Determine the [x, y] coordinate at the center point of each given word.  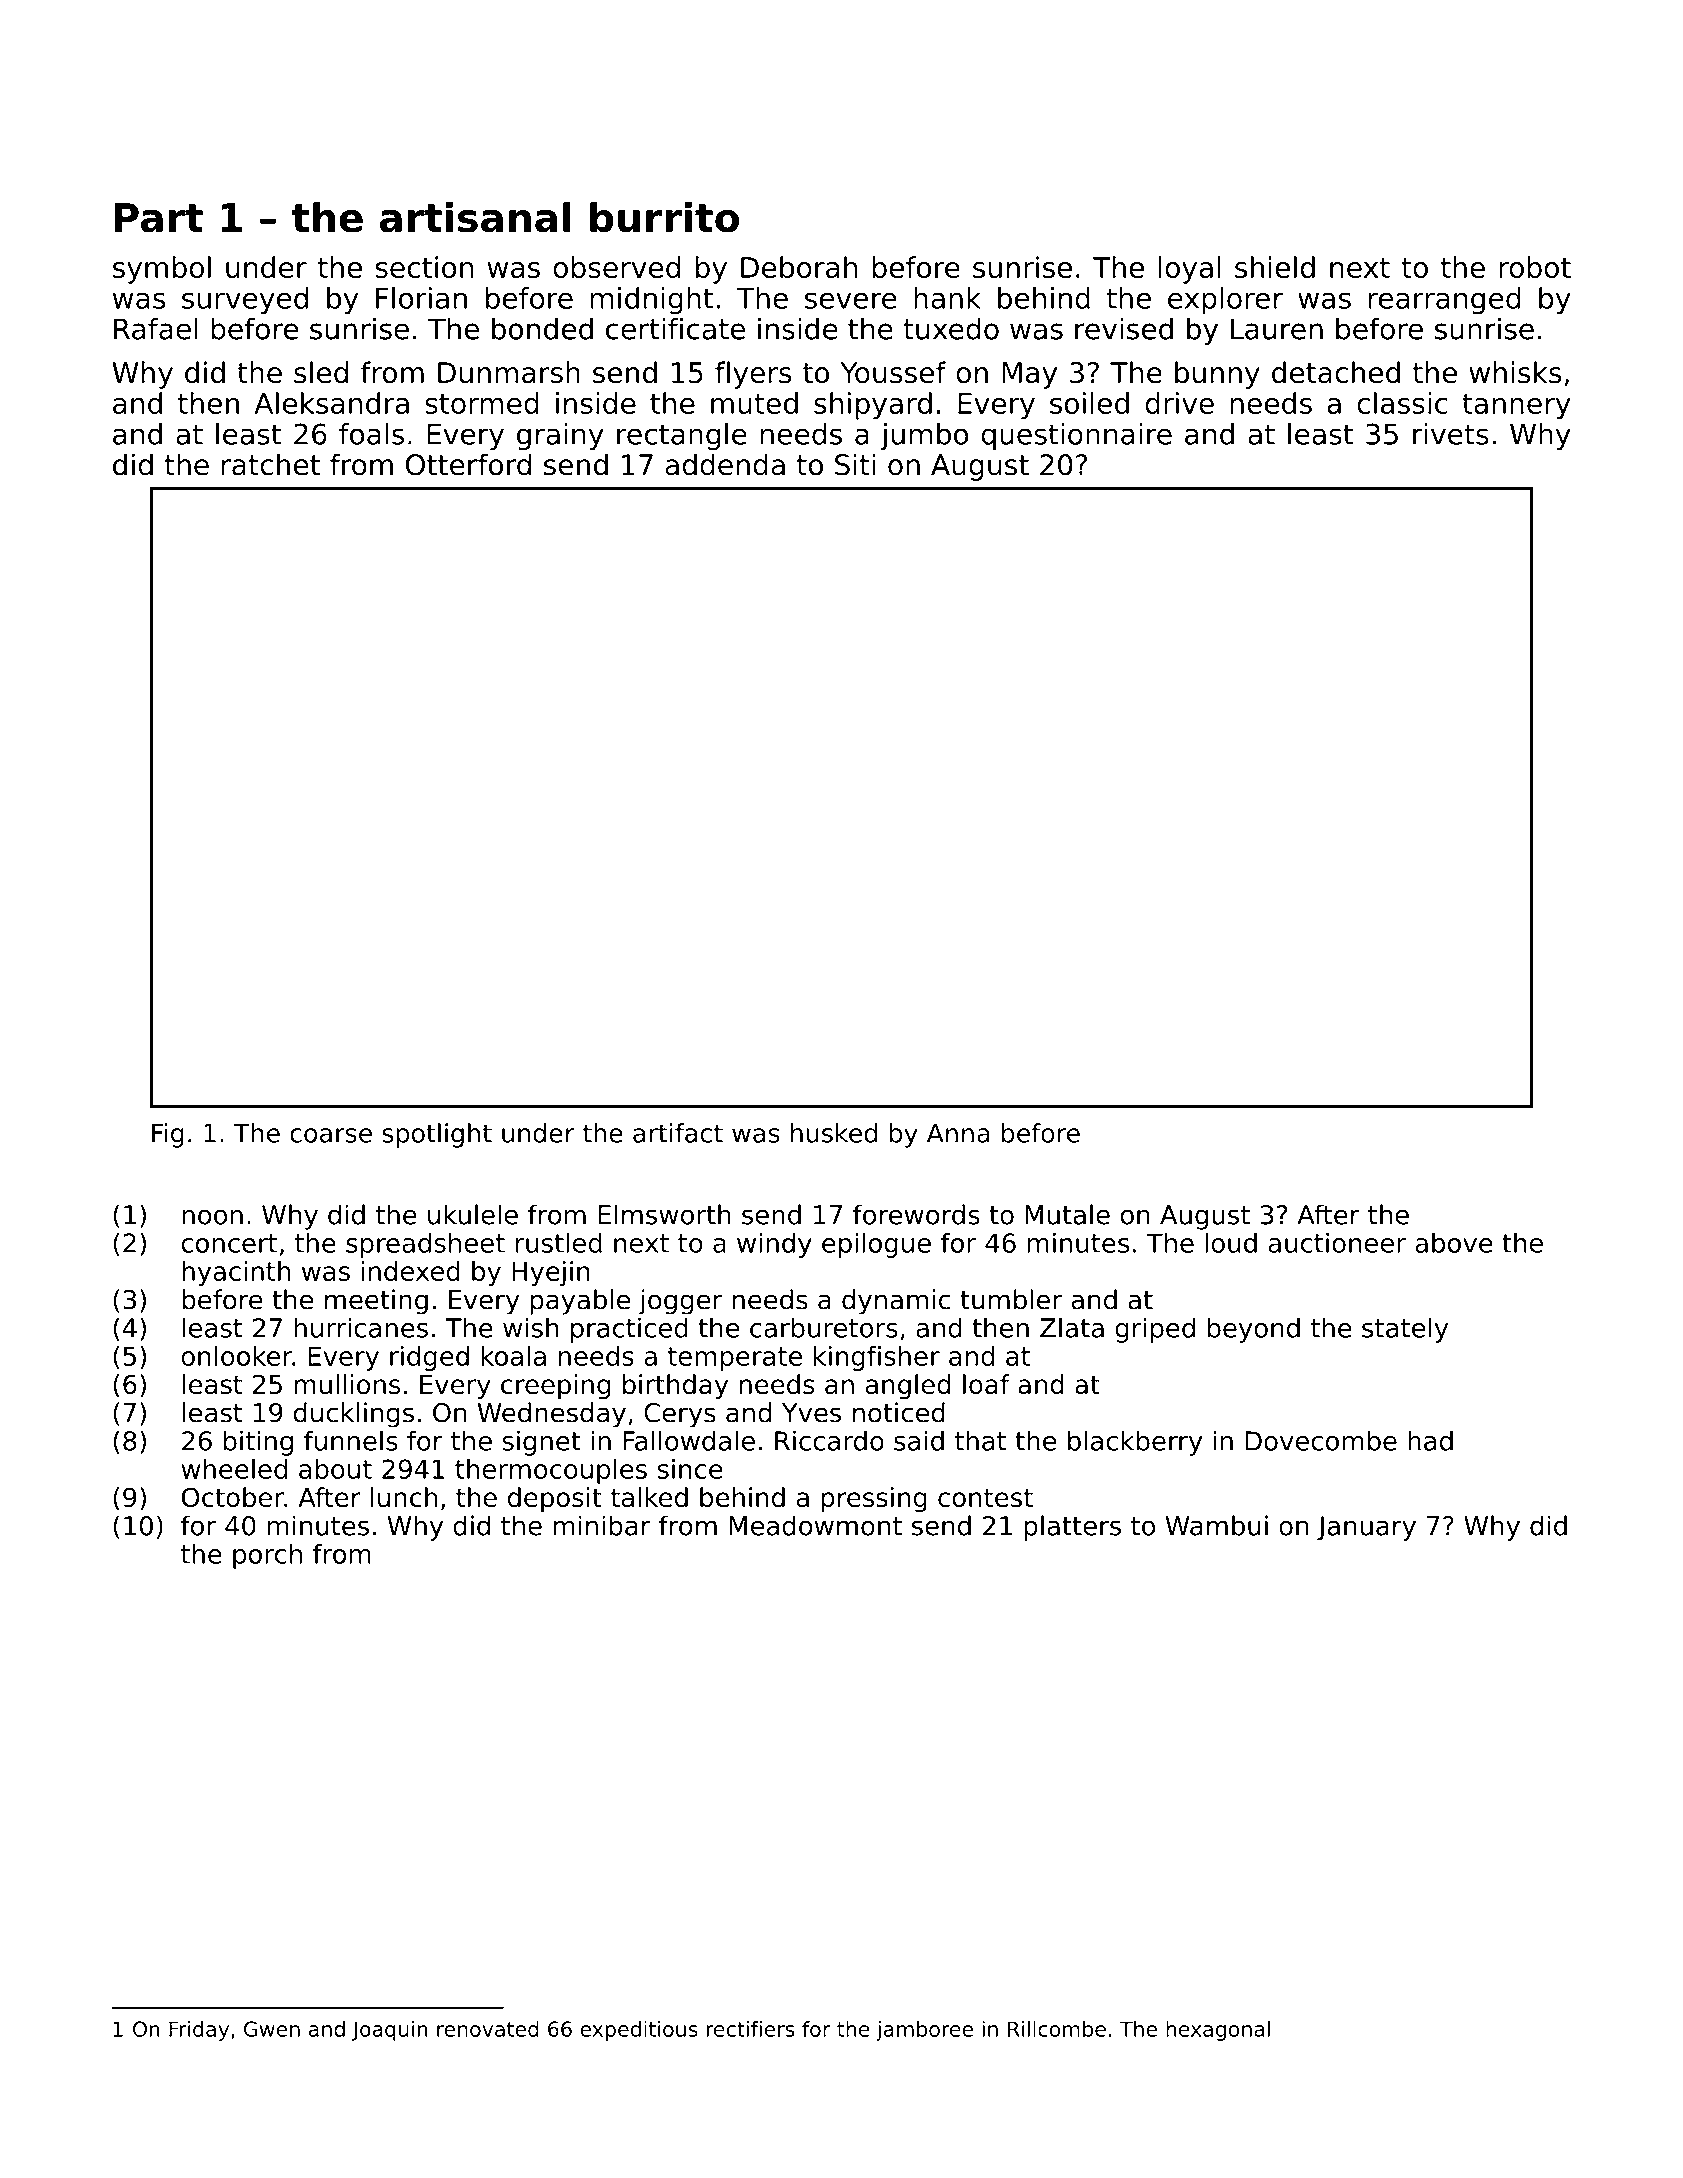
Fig [168, 1135]
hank [947, 298]
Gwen [272, 2029]
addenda [725, 464]
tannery [1516, 407]
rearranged [1445, 301]
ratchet [271, 464]
